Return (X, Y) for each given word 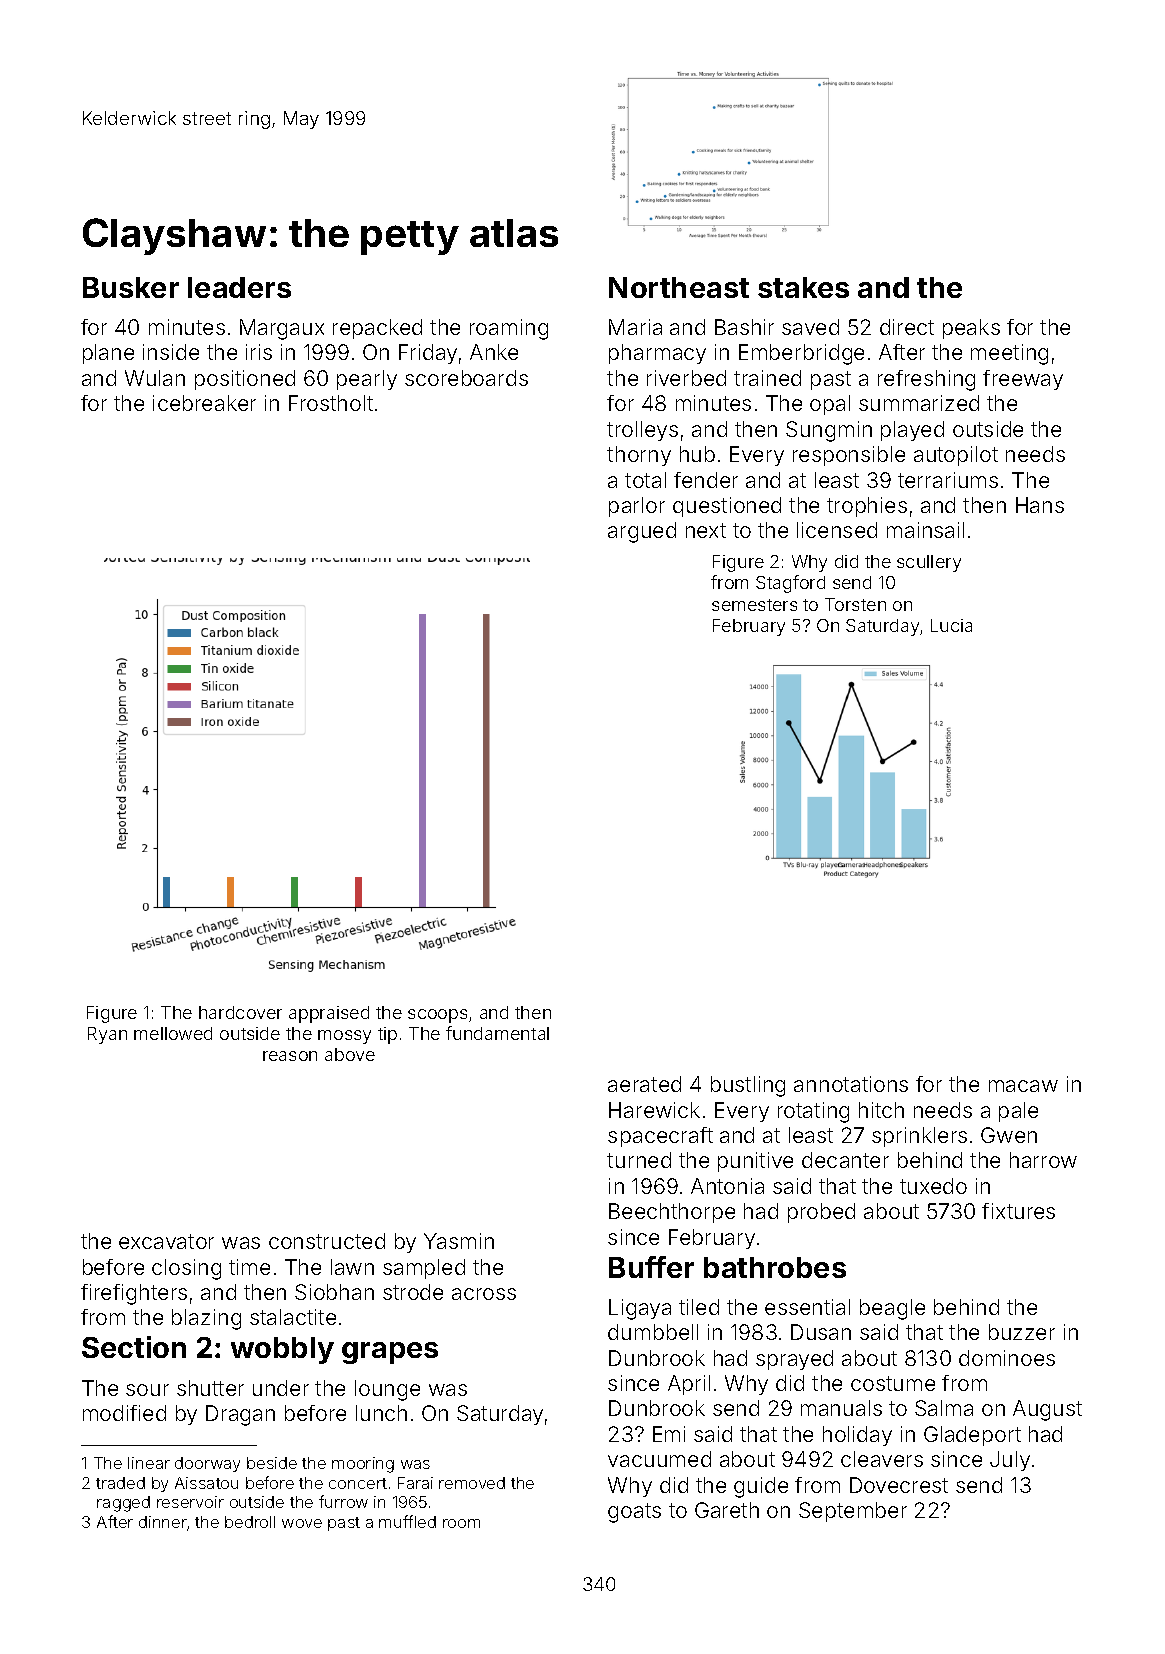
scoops (437, 1016)
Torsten (855, 604)
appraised (329, 1014)
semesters (754, 605)
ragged (123, 1504)
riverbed (686, 378)
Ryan (107, 1035)
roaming (509, 329)
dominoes (1007, 1358)
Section (134, 1347)
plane (108, 354)
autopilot (956, 456)
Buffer (651, 1267)
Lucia (951, 625)
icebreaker (204, 403)
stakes (803, 287)
